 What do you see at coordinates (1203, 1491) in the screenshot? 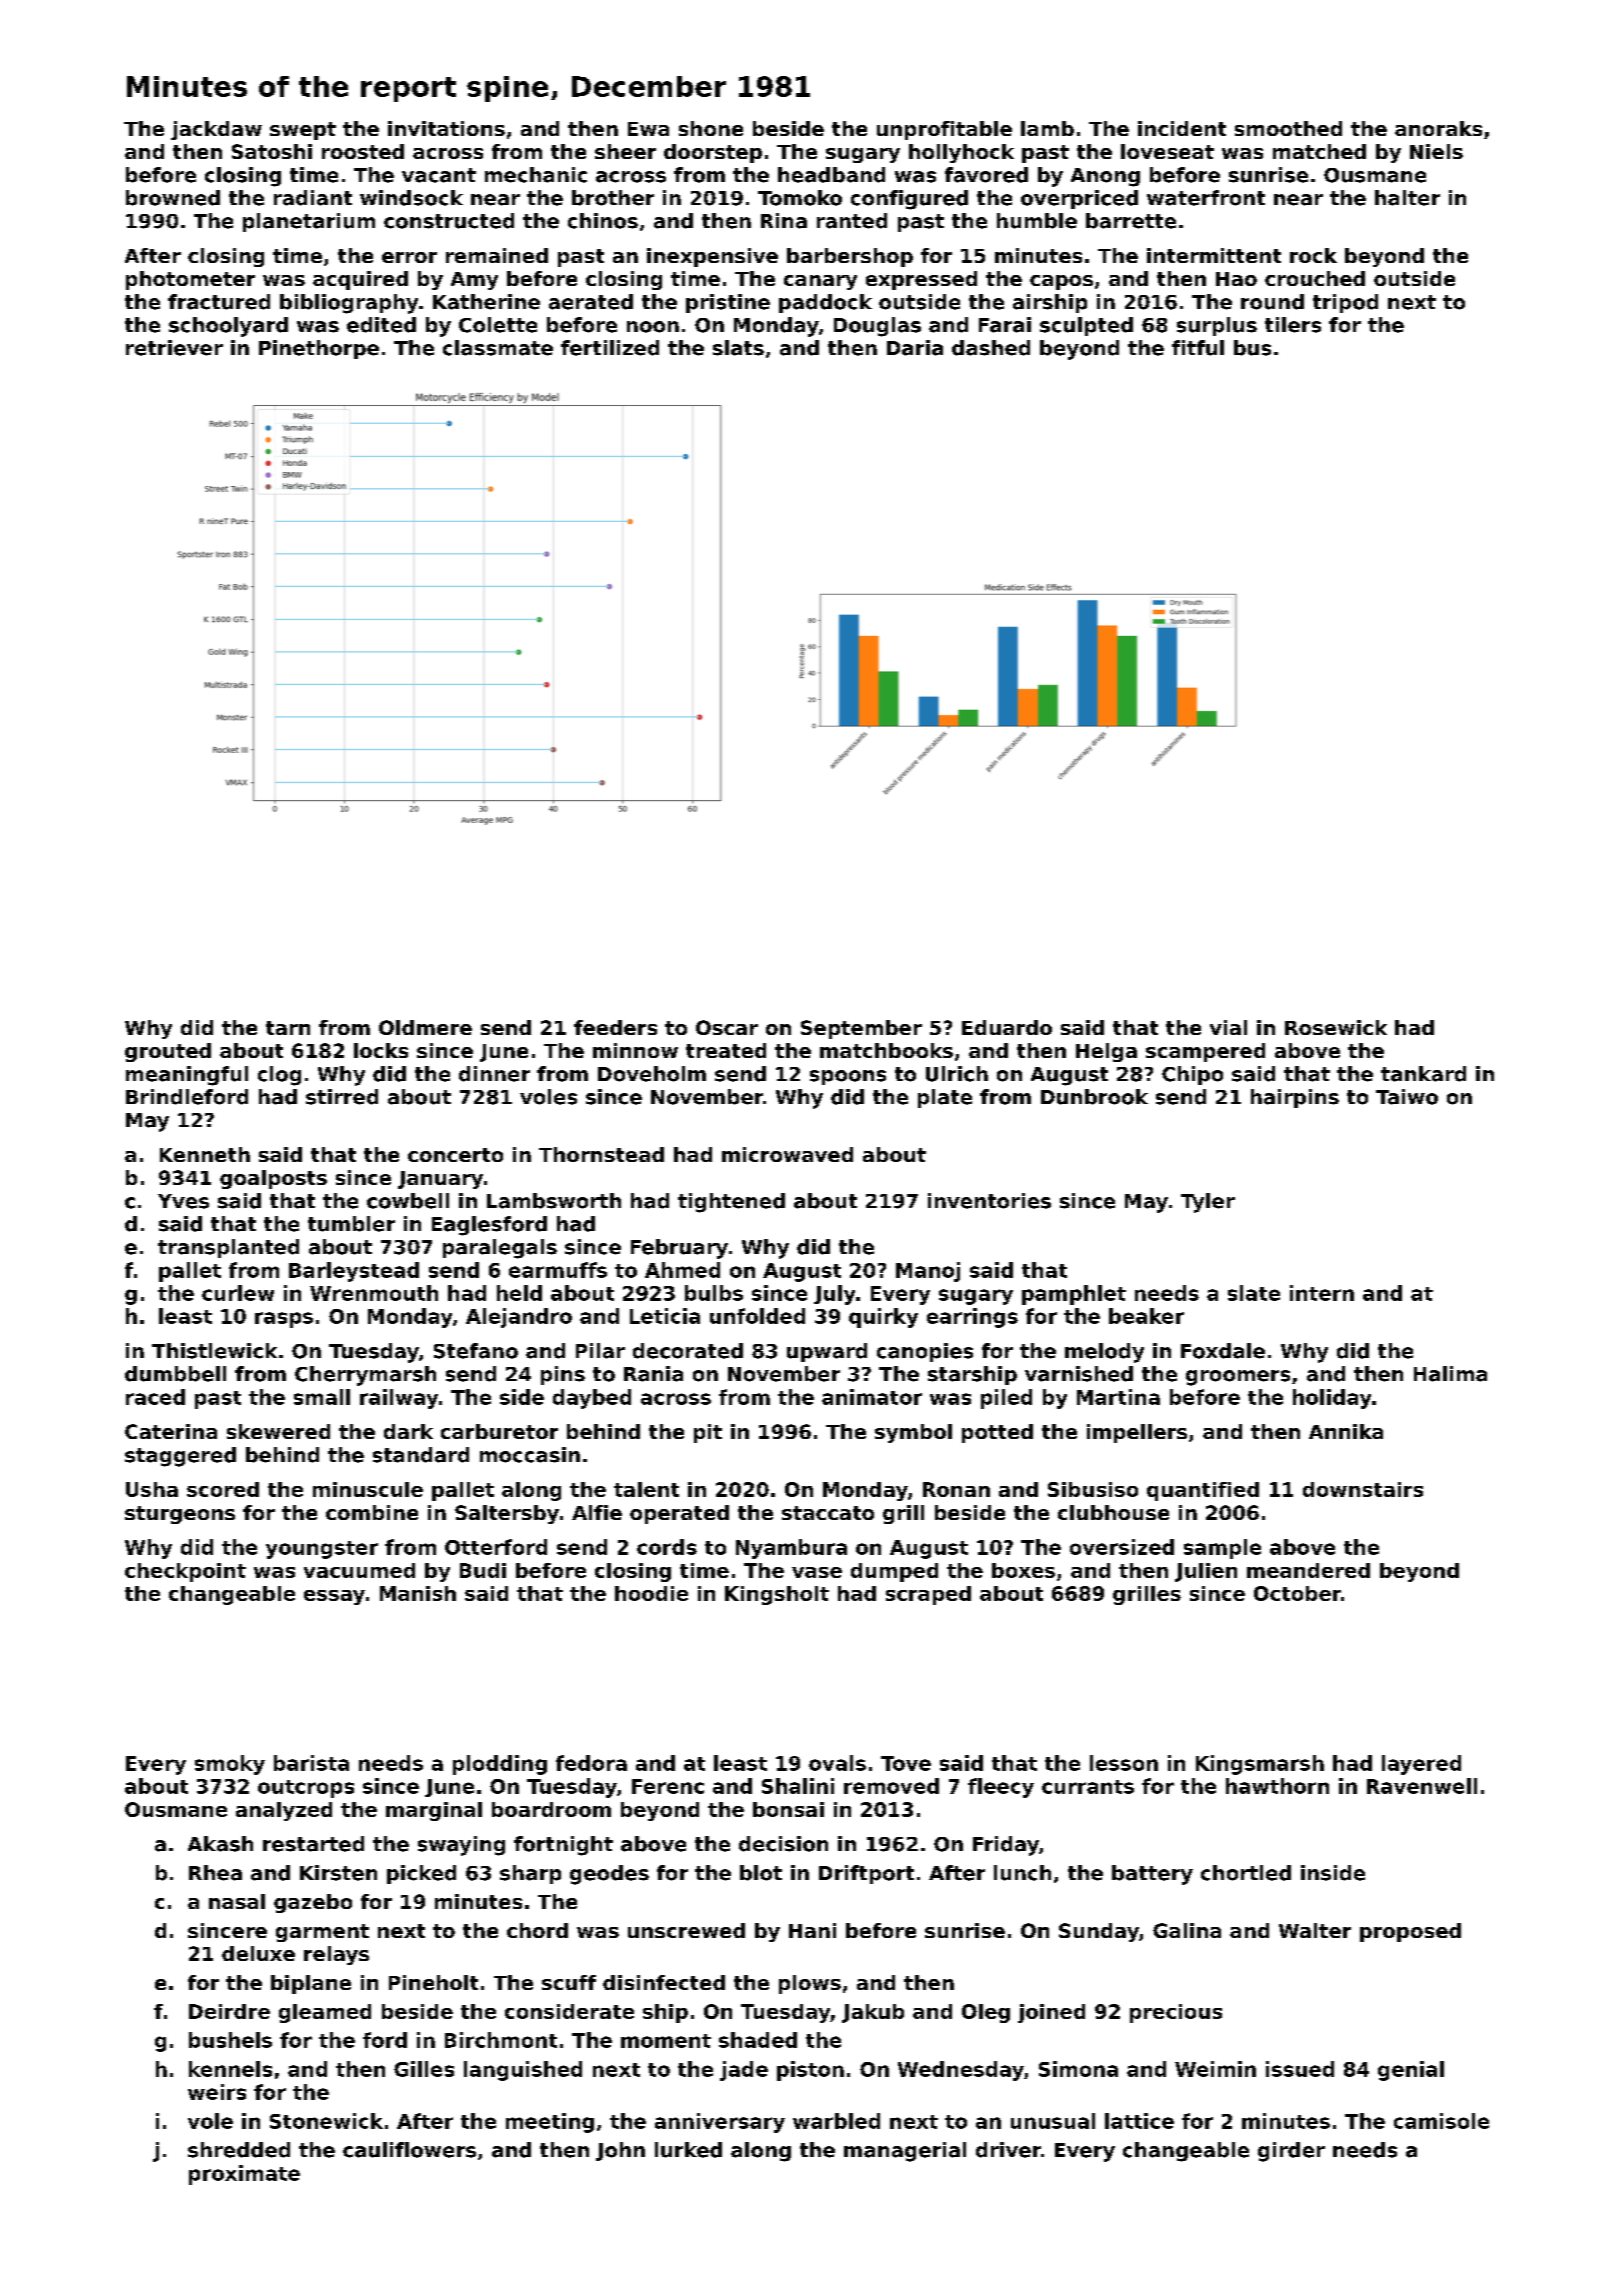
I see `quantified` at bounding box center [1203, 1491].
